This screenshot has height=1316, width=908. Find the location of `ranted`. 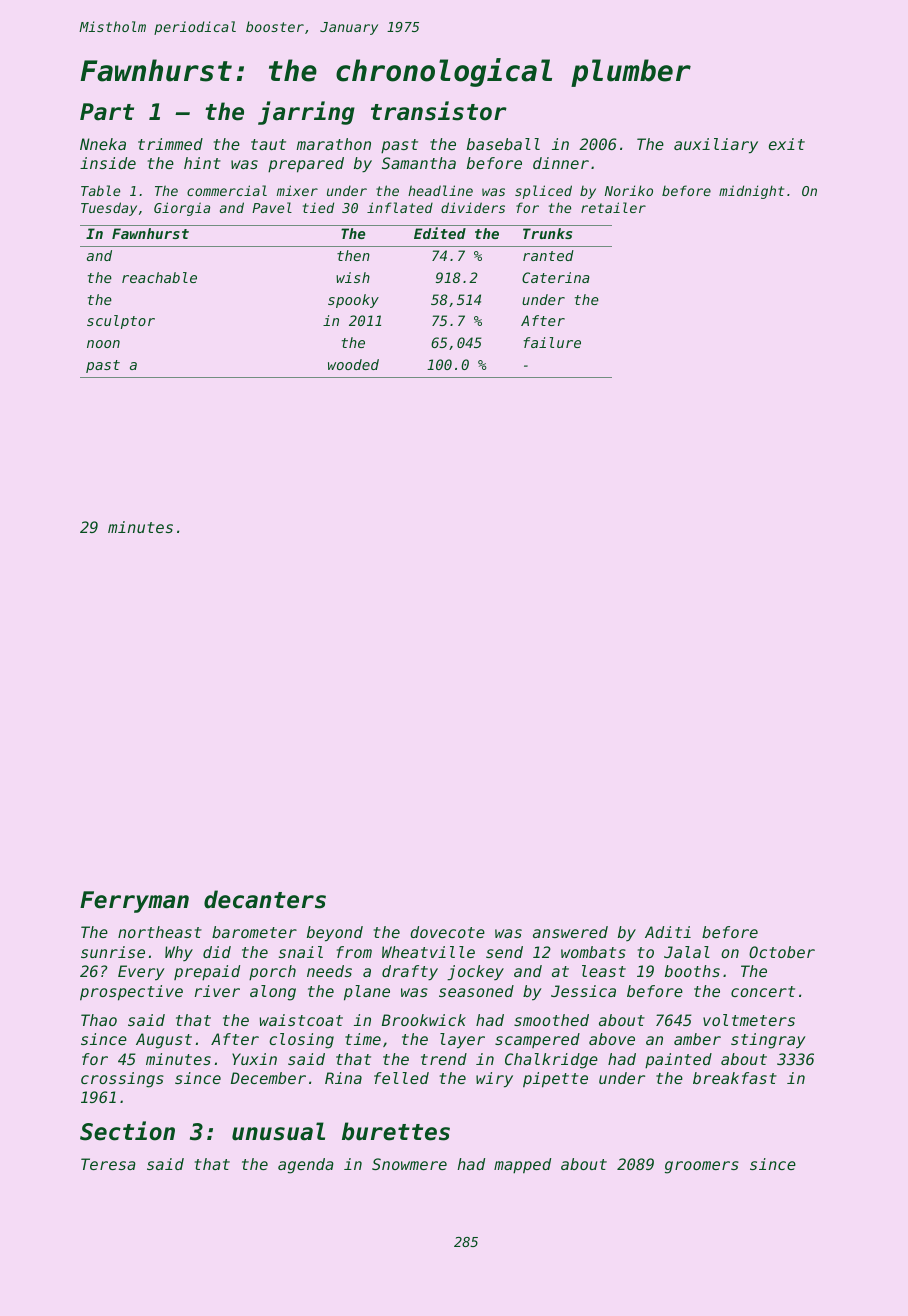

ranted is located at coordinates (548, 255).
